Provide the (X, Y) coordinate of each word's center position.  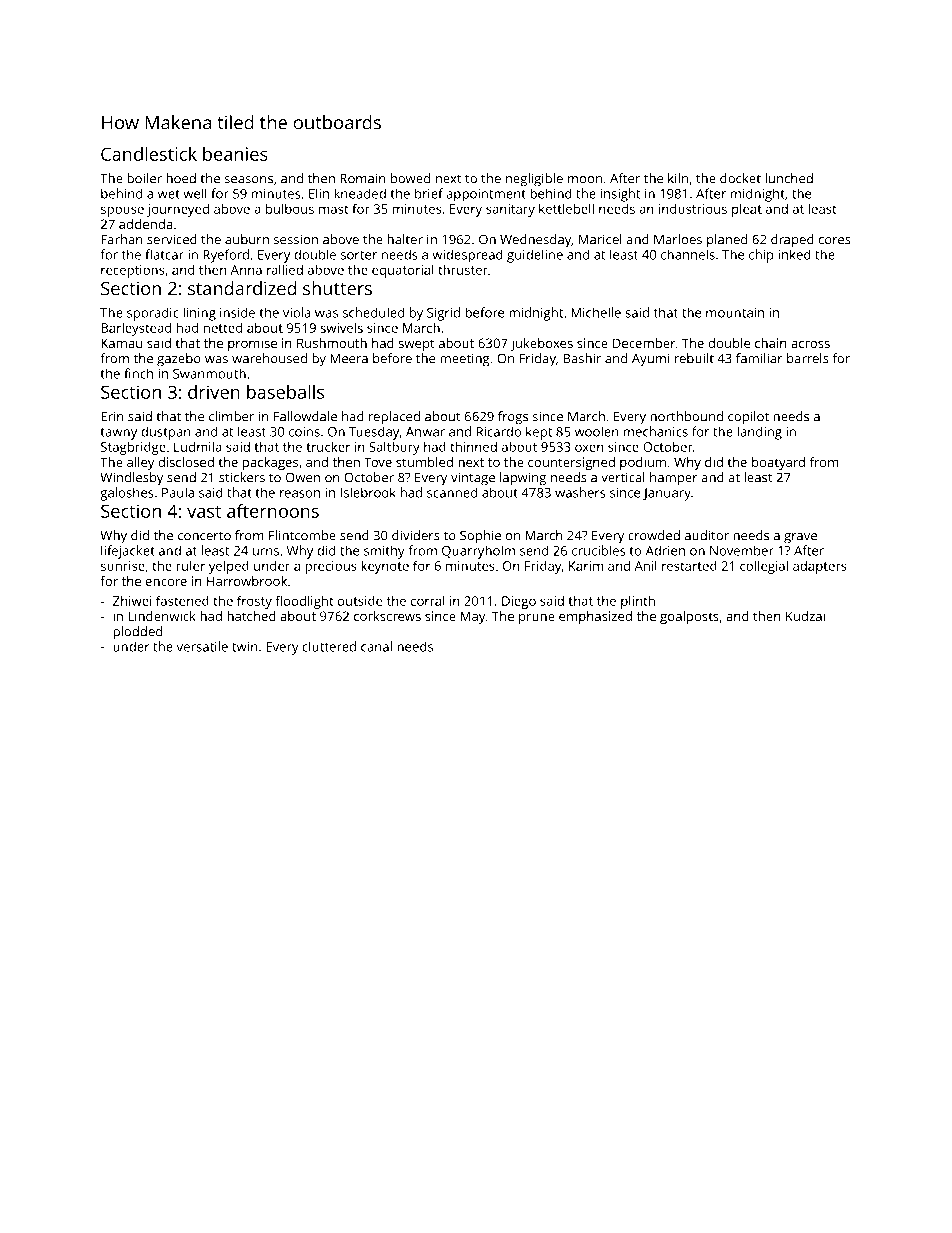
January (667, 494)
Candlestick (149, 154)
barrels (808, 358)
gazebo (179, 360)
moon (585, 180)
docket (740, 178)
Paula (178, 492)
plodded (137, 633)
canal (376, 646)
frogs (513, 418)
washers (580, 492)
